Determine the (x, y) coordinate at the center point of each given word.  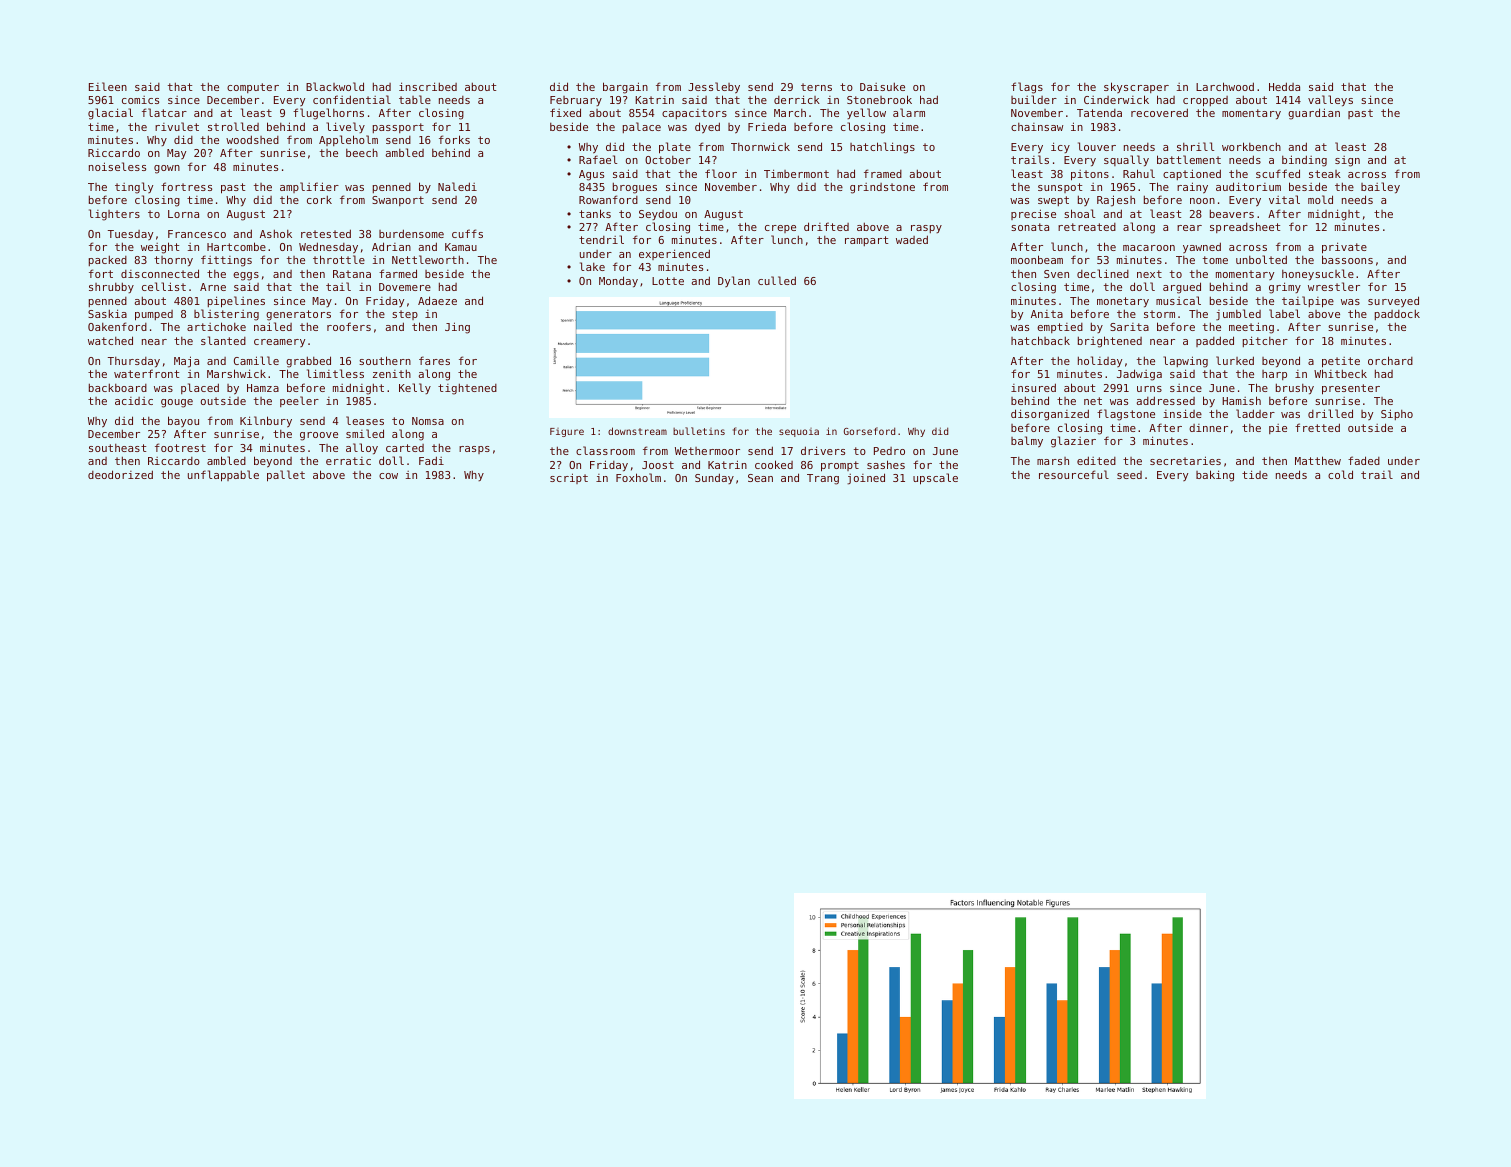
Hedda (1284, 86)
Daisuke (882, 86)
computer (253, 88)
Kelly (415, 388)
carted (405, 448)
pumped (154, 315)
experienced (674, 254)
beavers (1232, 213)
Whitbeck (1340, 373)
